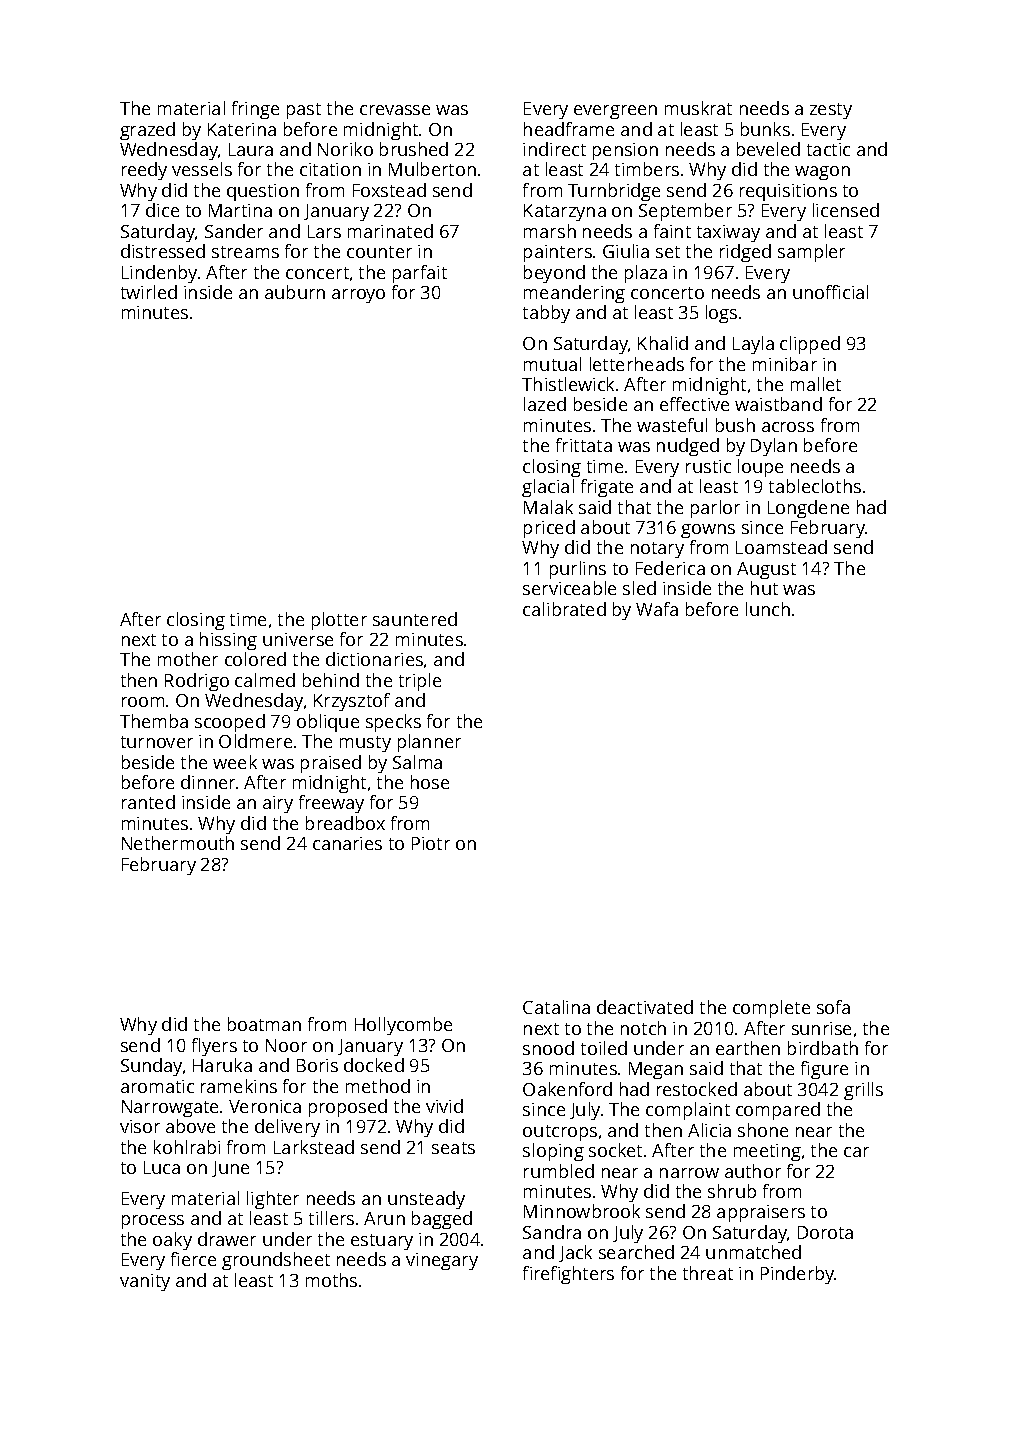 The image size is (1011, 1436). What do you see at coordinates (162, 210) in the screenshot?
I see `dice` at bounding box center [162, 210].
